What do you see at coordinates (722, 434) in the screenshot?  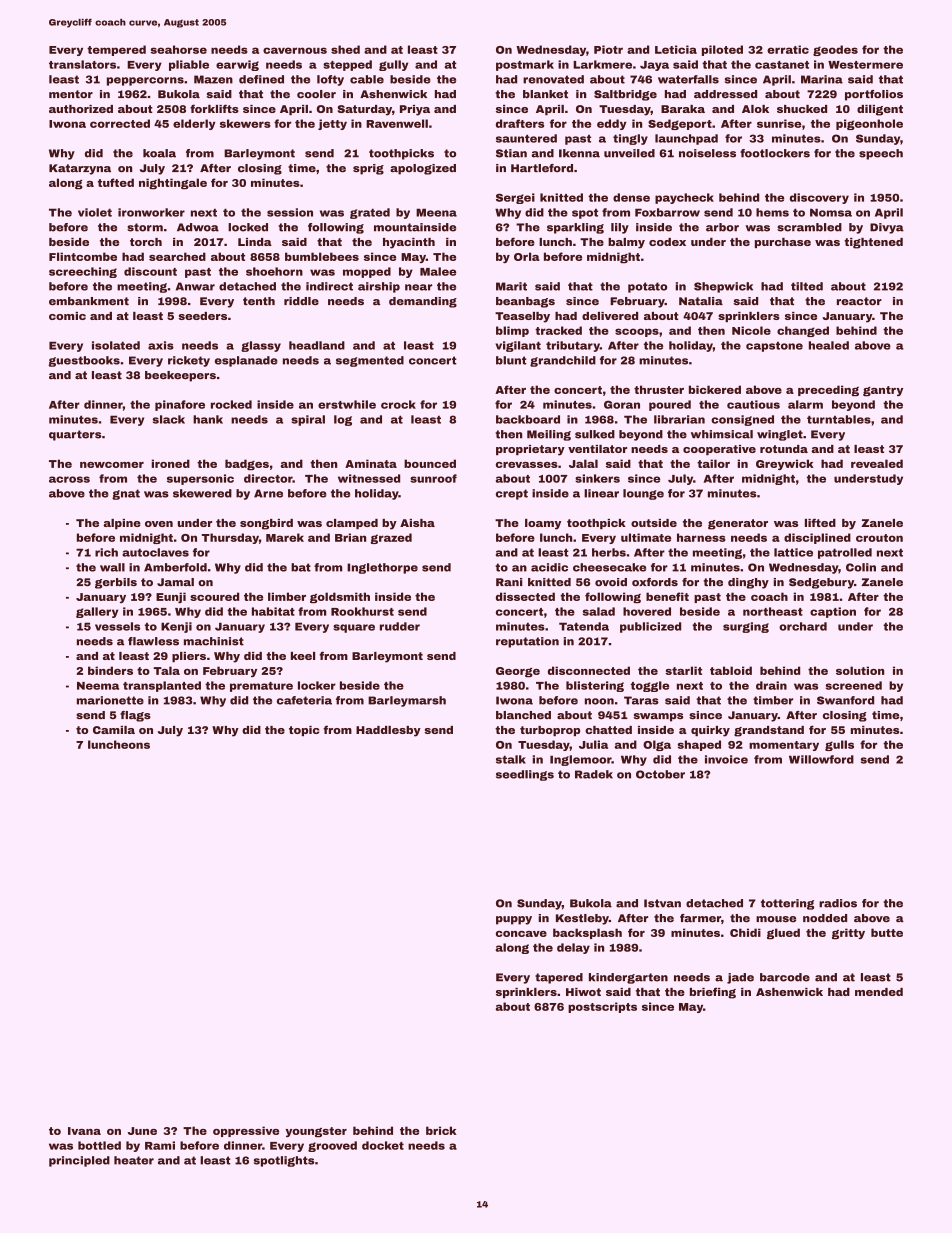 I see `whimsical` at bounding box center [722, 434].
